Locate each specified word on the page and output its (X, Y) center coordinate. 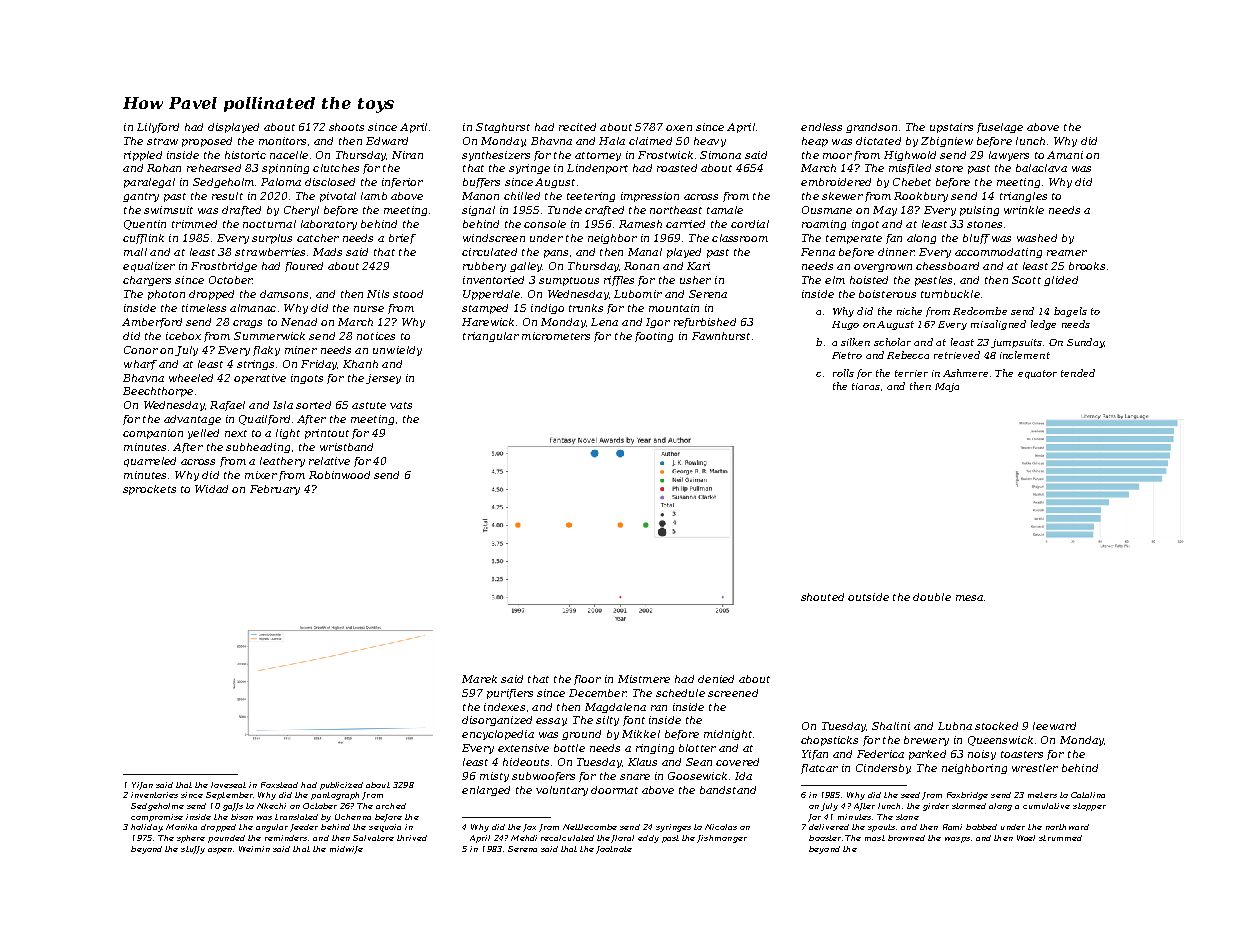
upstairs (951, 128)
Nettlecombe (590, 827)
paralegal (149, 183)
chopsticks (829, 741)
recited (577, 127)
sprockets (149, 490)
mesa (969, 598)
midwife (346, 850)
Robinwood (339, 475)
